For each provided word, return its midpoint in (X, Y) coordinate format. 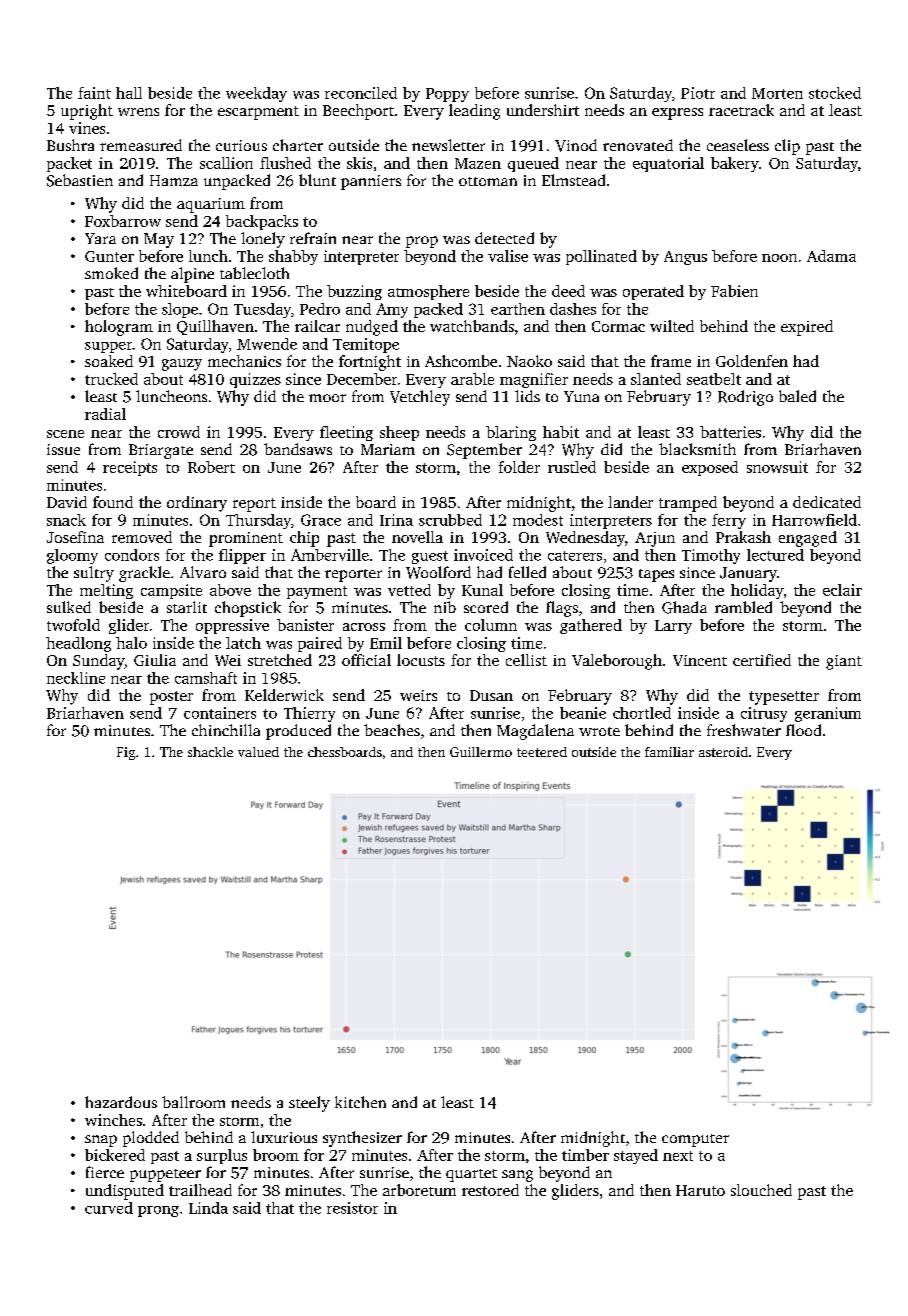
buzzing (354, 292)
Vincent (700, 660)
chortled (642, 713)
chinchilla (226, 730)
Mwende (267, 344)
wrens (138, 112)
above (230, 590)
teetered (542, 752)
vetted (409, 590)
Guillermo (481, 752)
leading (474, 112)
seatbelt (714, 379)
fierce (105, 1172)
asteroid (723, 752)
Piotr (698, 93)
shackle (210, 752)
